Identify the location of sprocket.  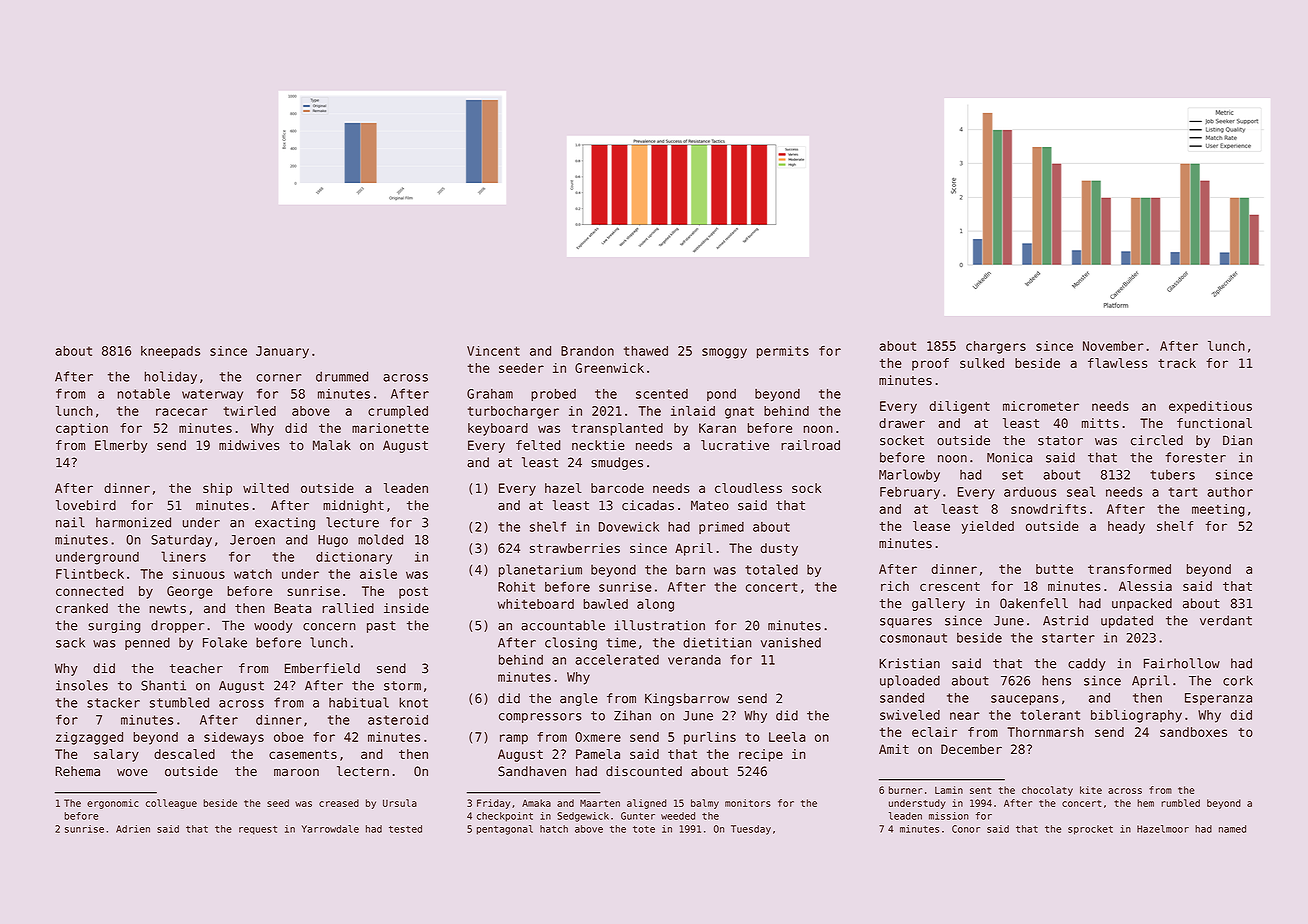
(1090, 830).
